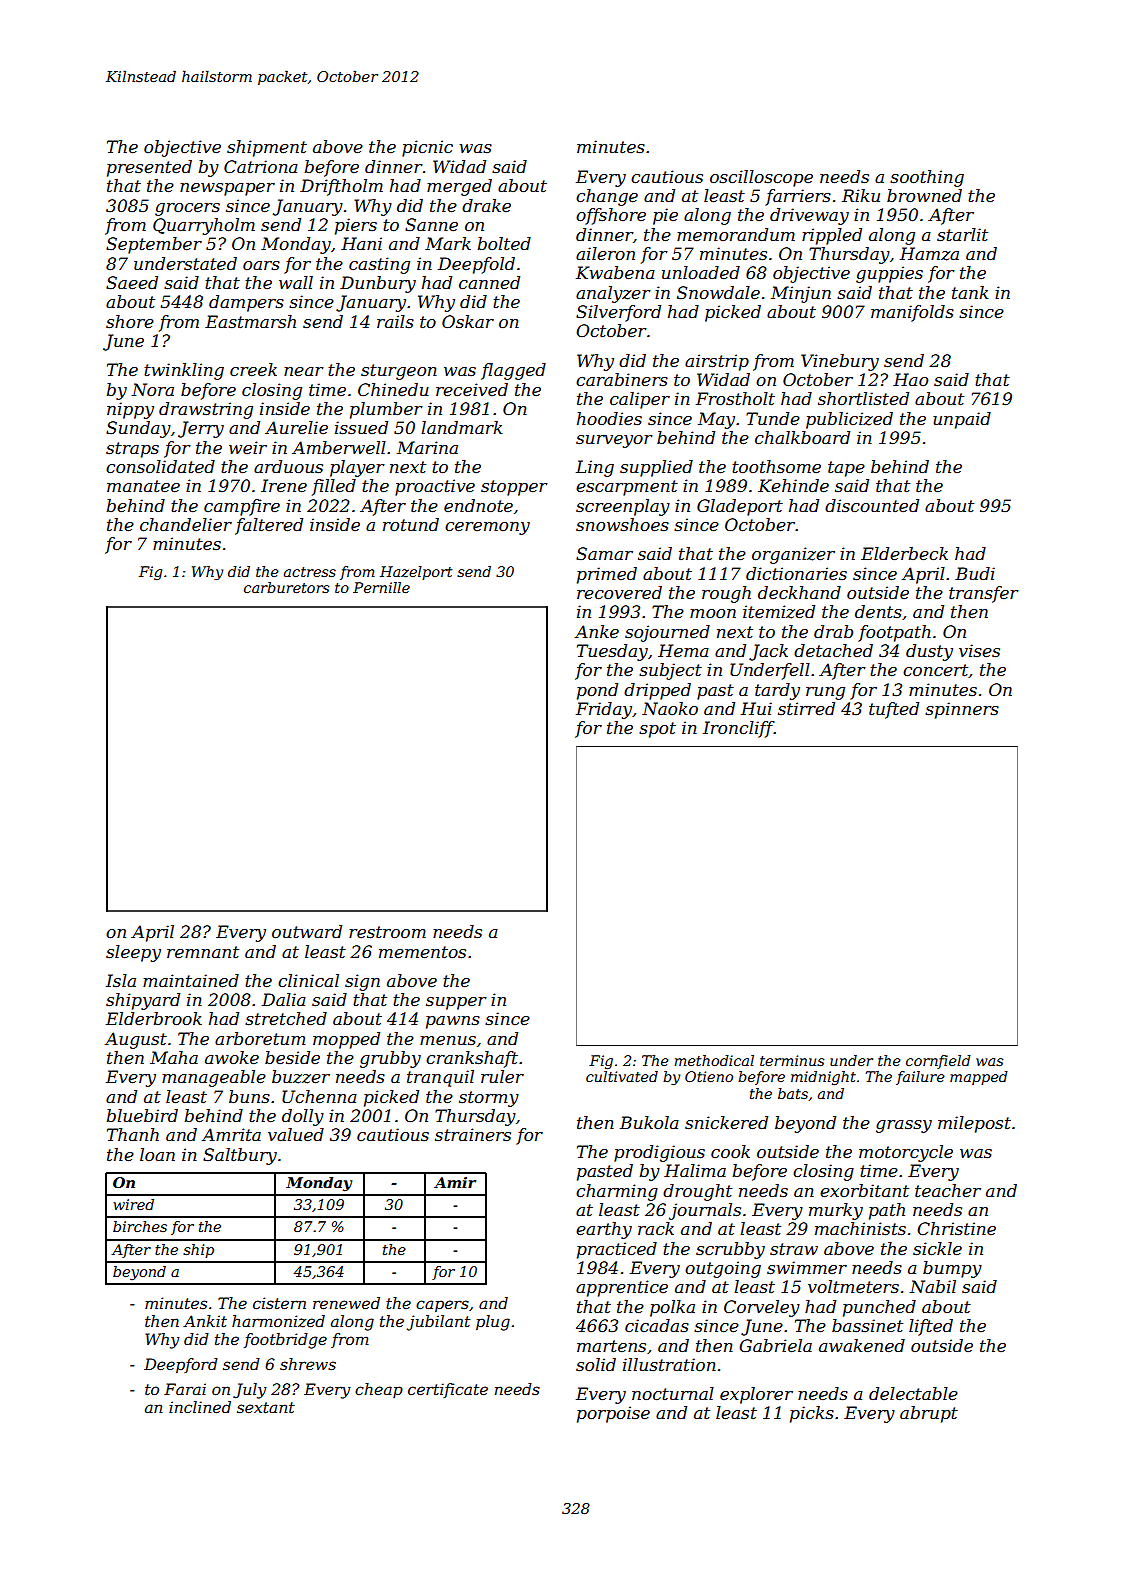 The image size is (1124, 1589). What do you see at coordinates (181, 1365) in the screenshot?
I see `Deepford` at bounding box center [181, 1365].
